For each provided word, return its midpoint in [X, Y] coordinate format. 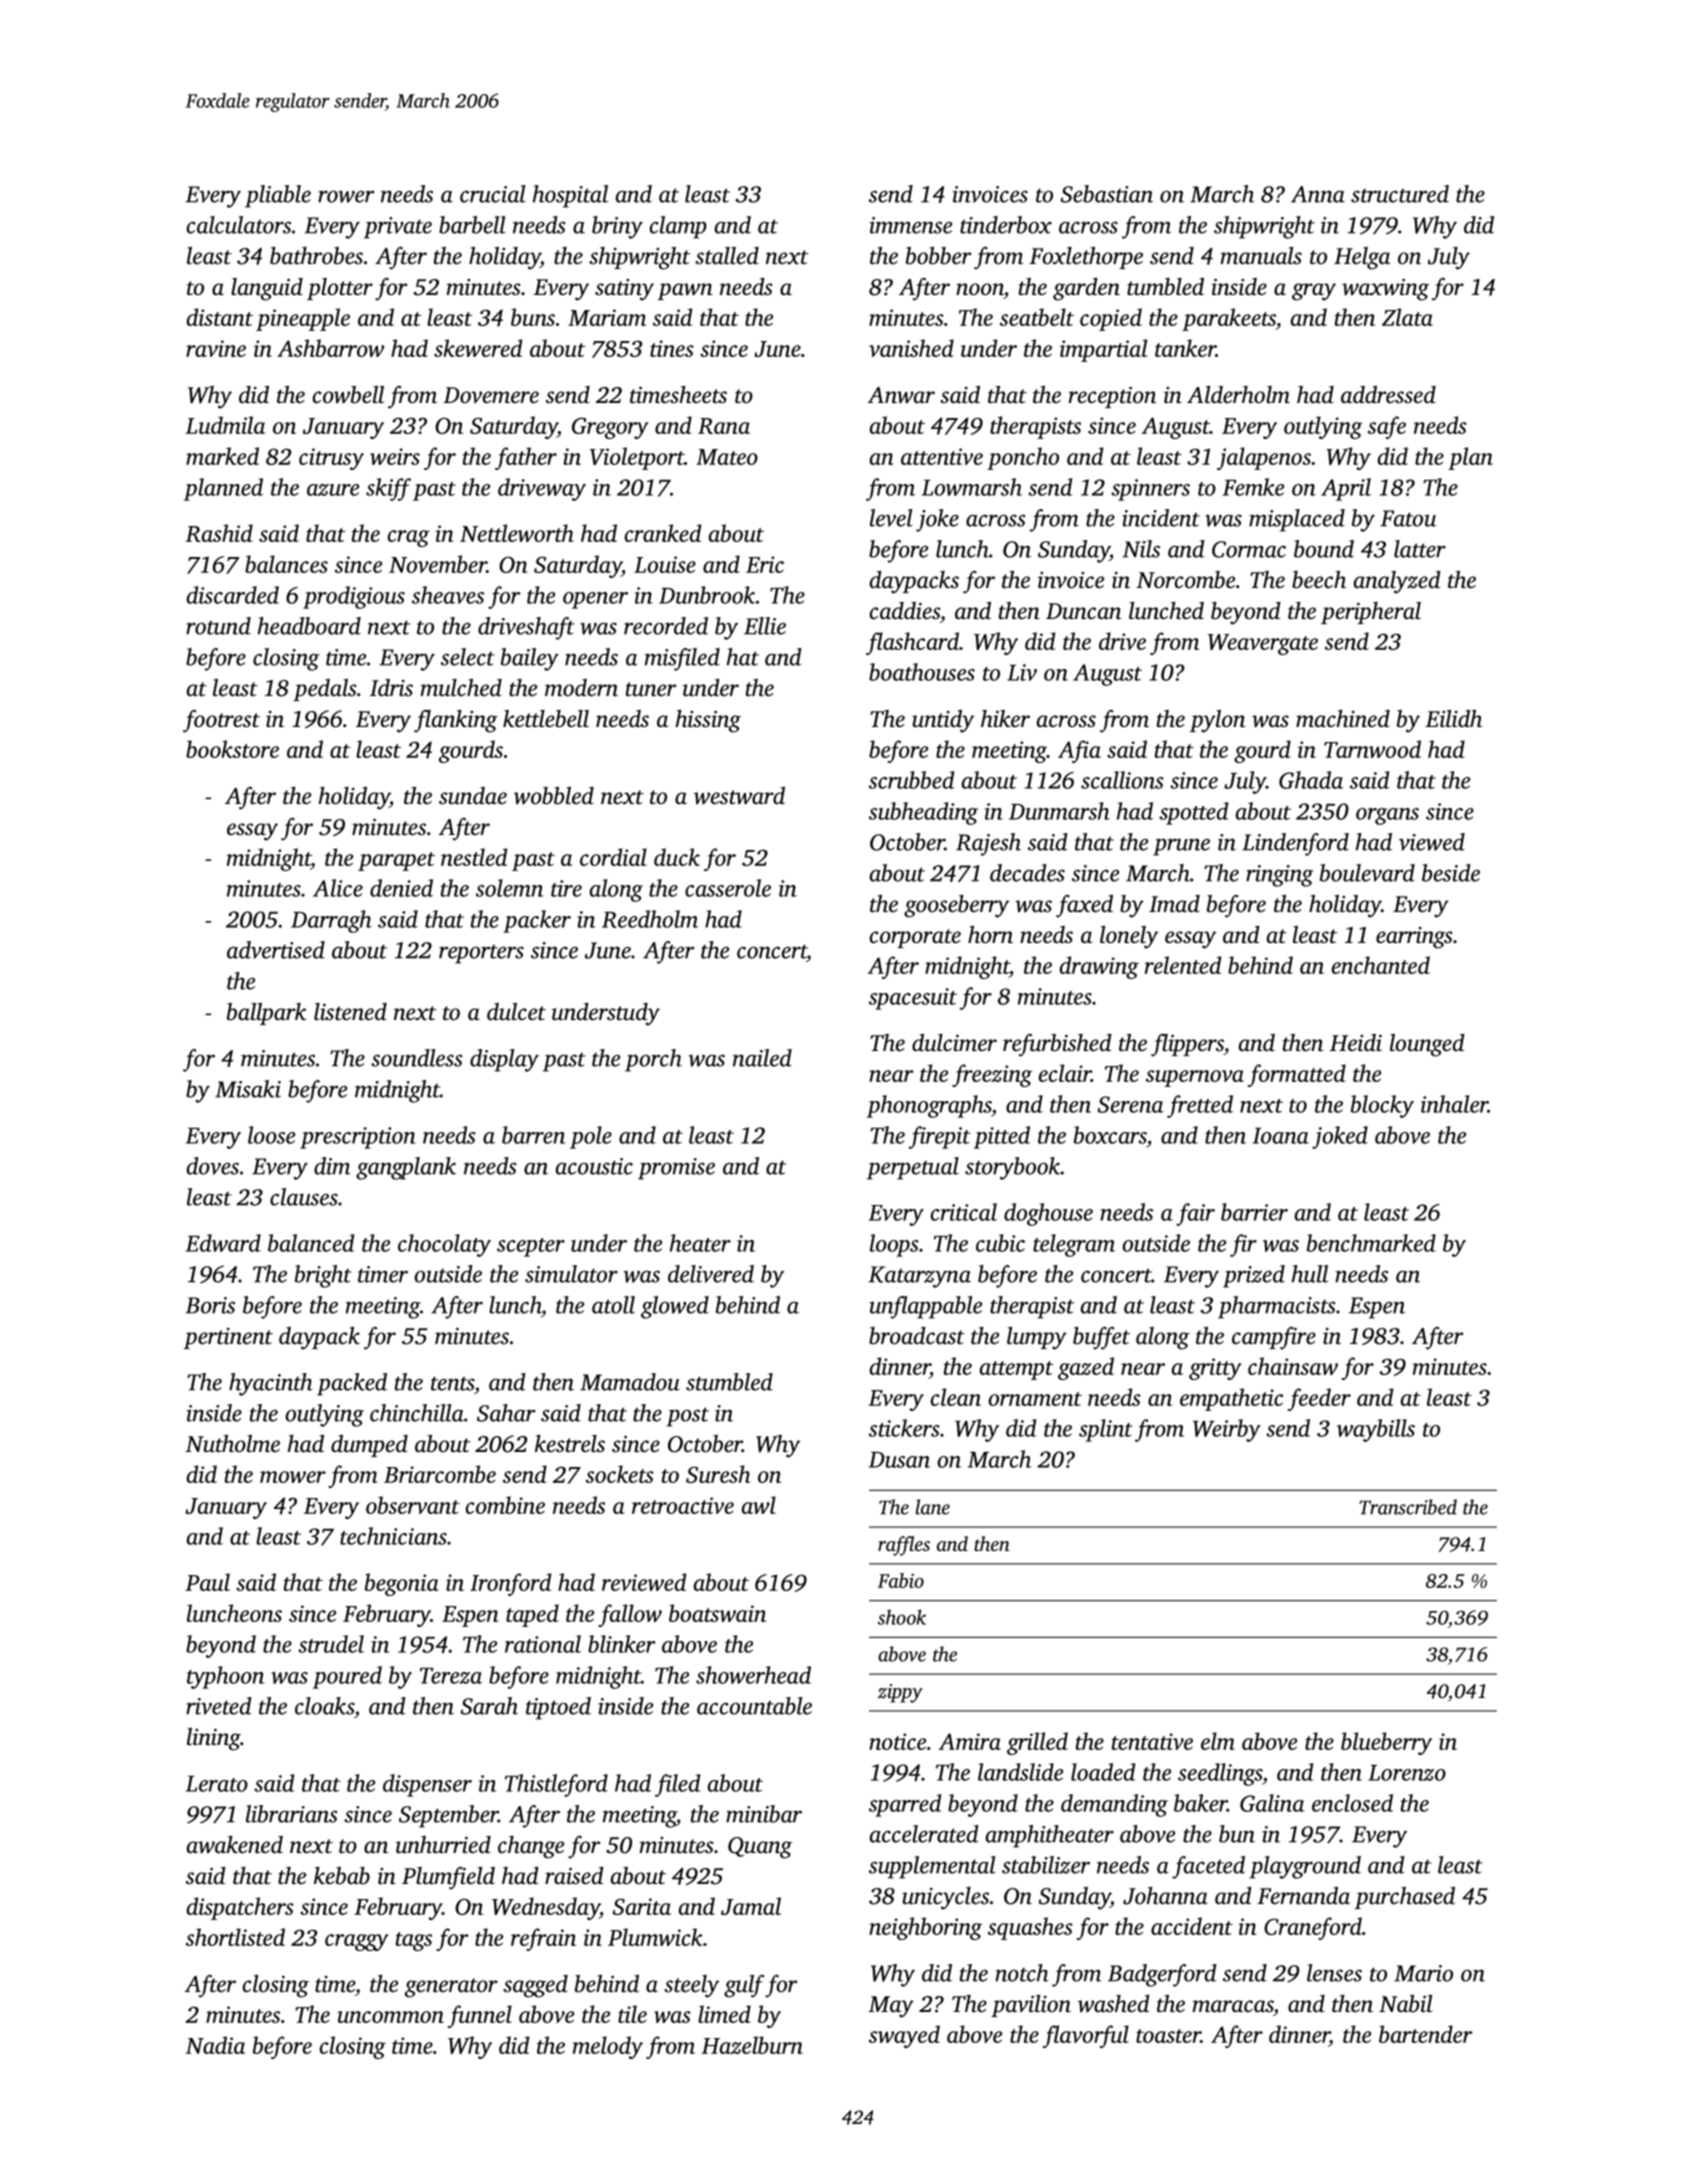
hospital [570, 196]
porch [653, 1060]
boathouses [922, 672]
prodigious [354, 597]
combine [505, 1505]
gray [1314, 292]
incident [1161, 518]
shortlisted [235, 1937]
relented [1183, 965]
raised [574, 1876]
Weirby [1226, 1430]
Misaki [248, 1089]
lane [933, 1507]
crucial [493, 194]
